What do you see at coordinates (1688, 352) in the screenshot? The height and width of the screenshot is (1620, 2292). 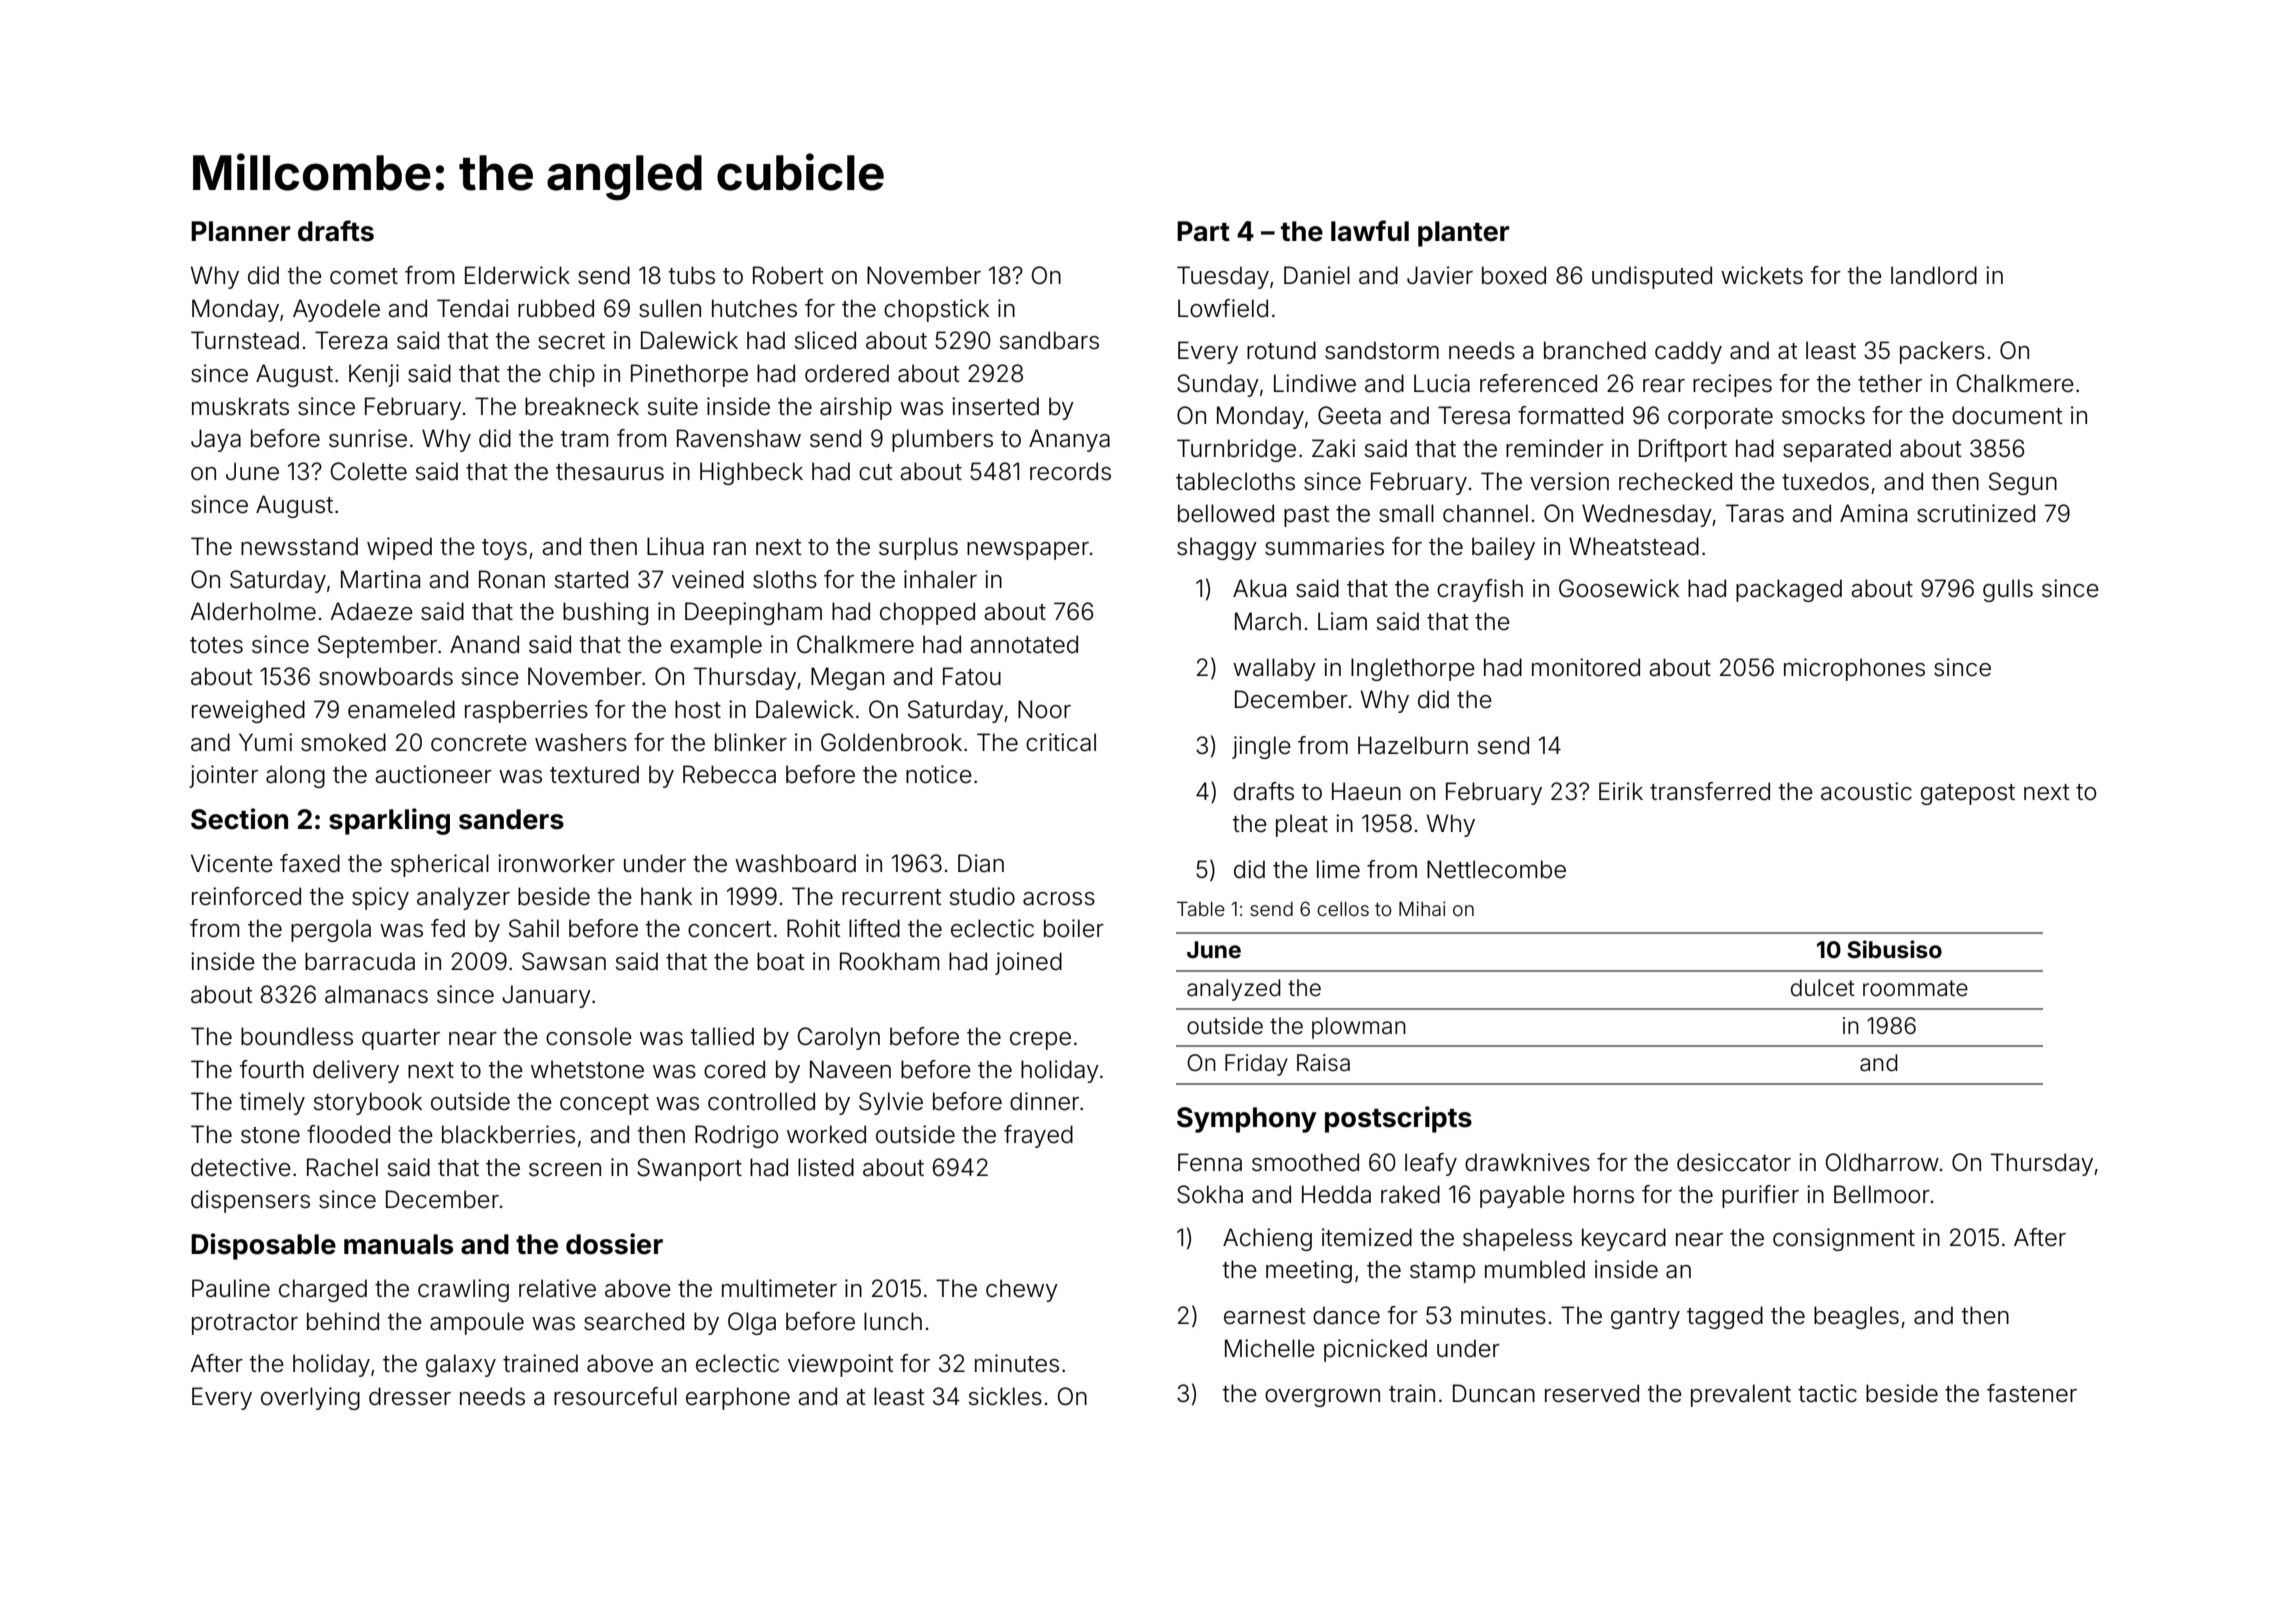 I see `caddy` at bounding box center [1688, 352].
